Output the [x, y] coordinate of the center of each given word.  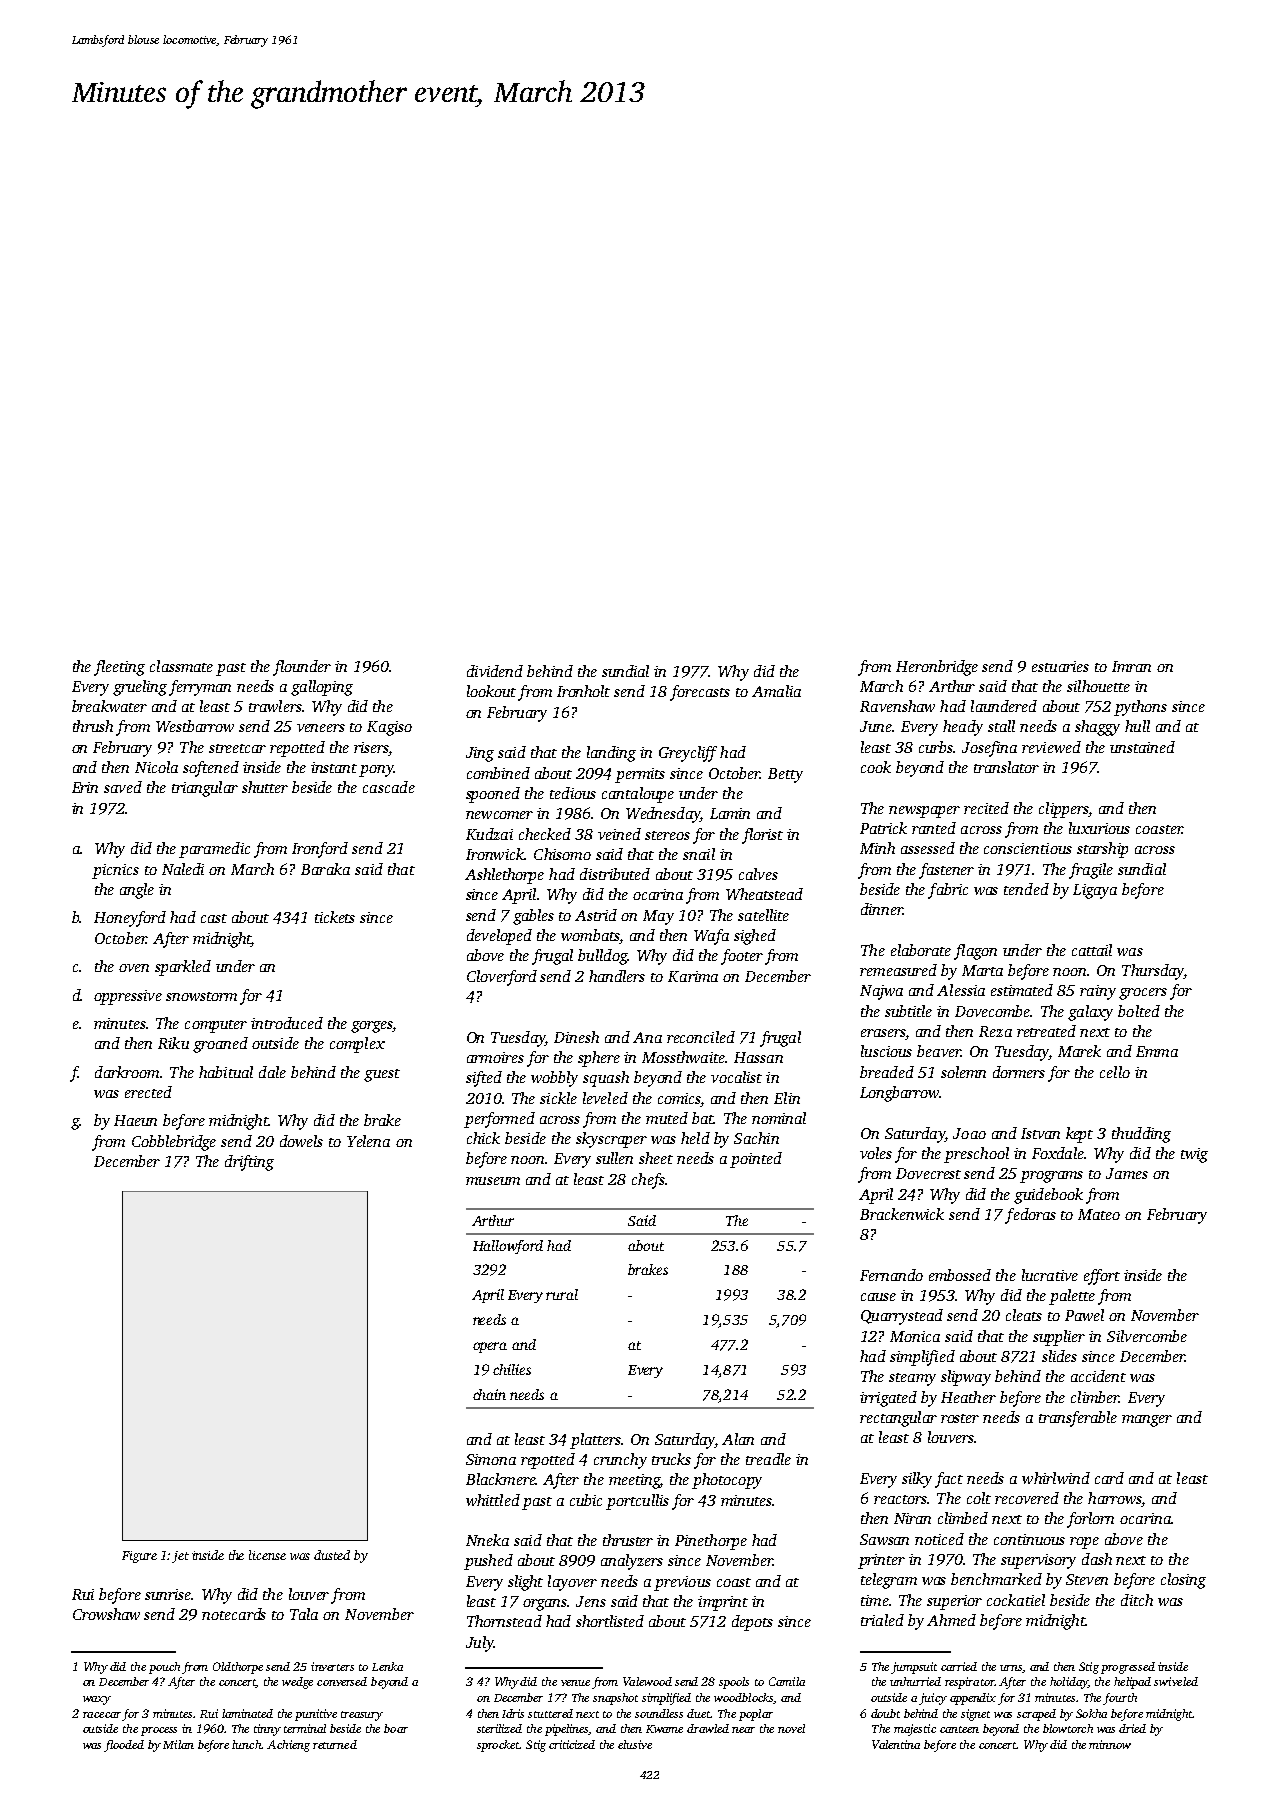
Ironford [320, 850]
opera [490, 1347]
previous [682, 1583]
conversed [342, 1681]
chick [483, 1138]
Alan [738, 1439]
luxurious [1099, 828]
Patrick [883, 828]
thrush [93, 726]
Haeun [135, 1120]
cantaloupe [638, 795]
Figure [139, 1557]
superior [954, 1602]
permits [640, 775]
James [1127, 1173]
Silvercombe [1147, 1336]
